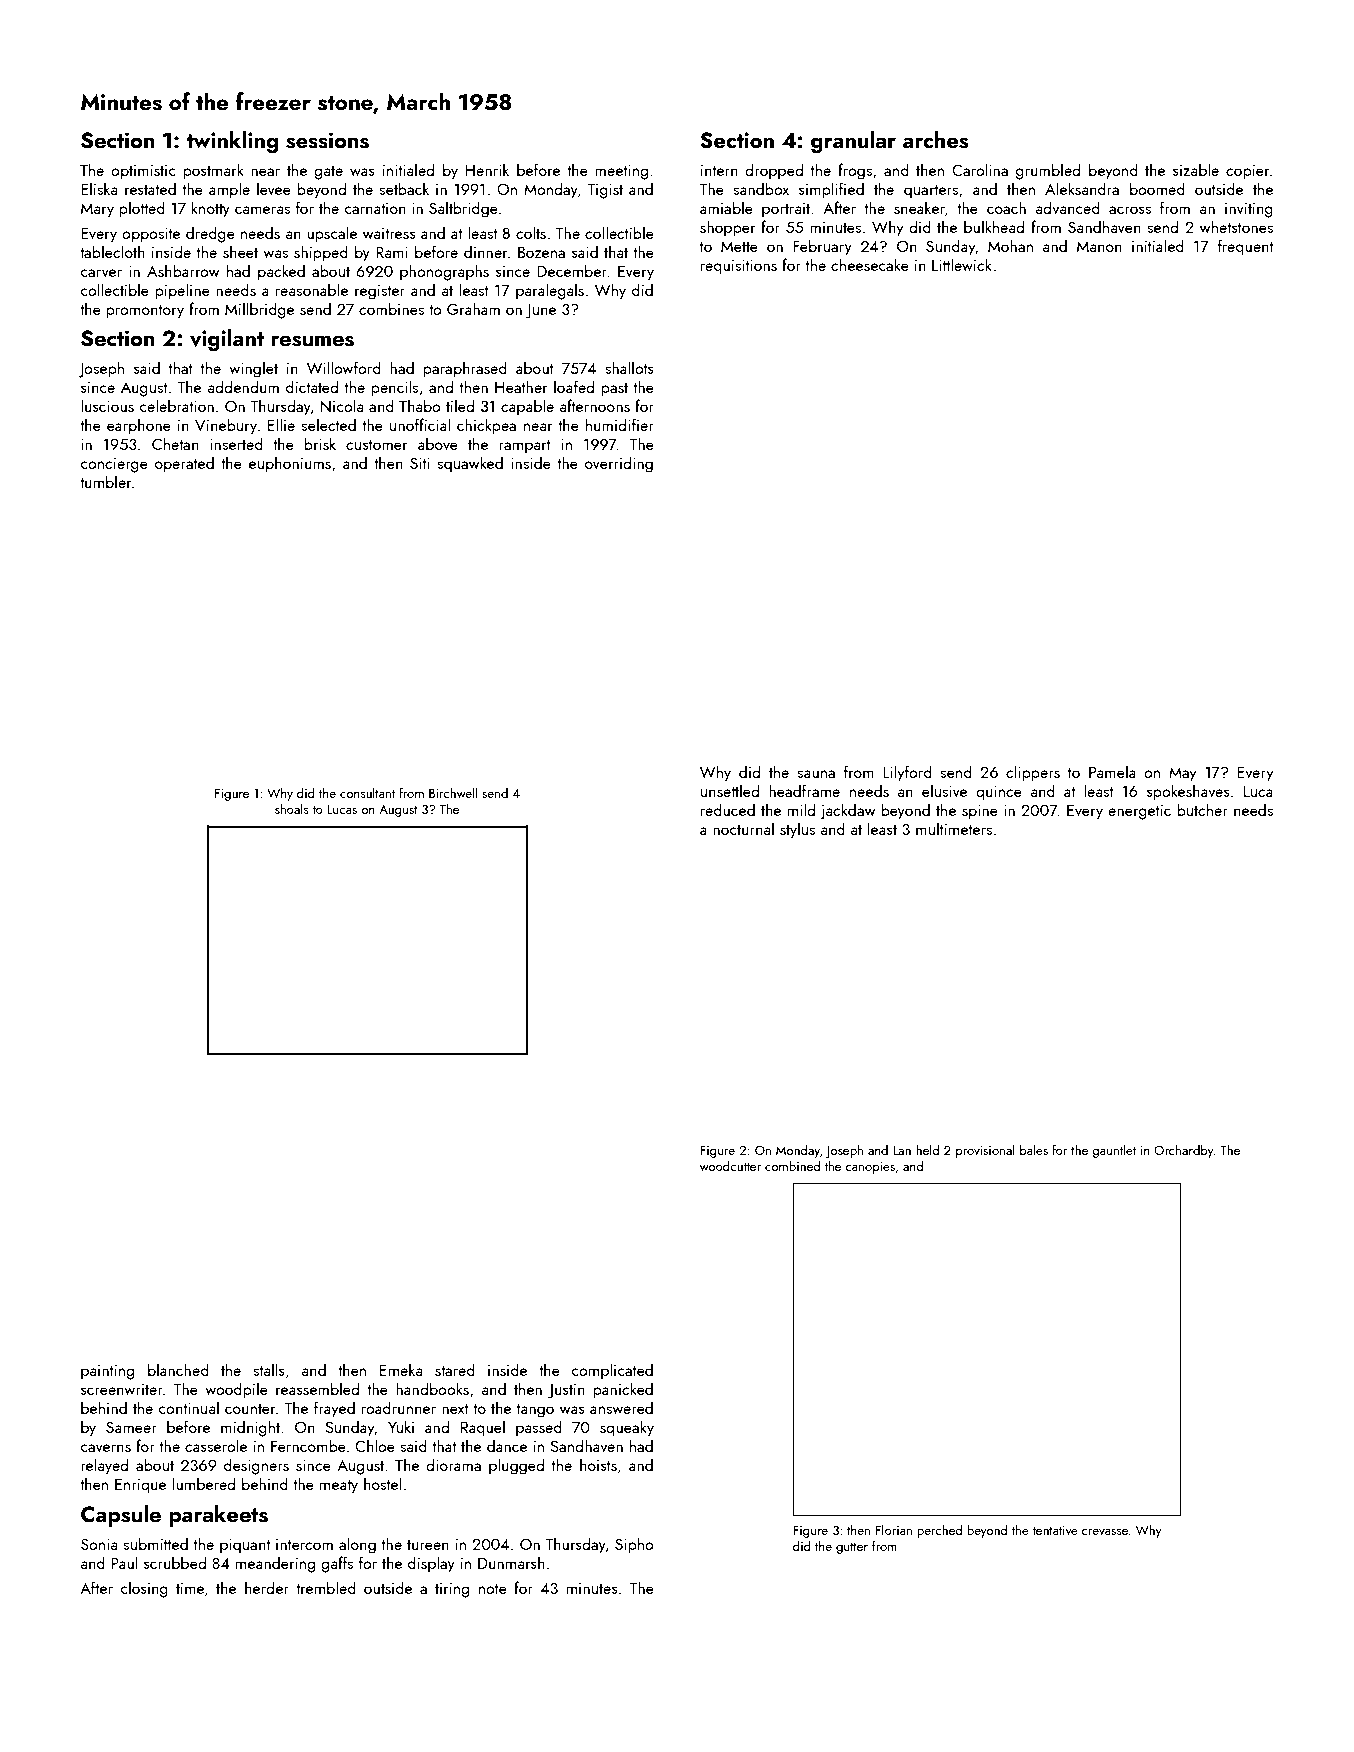 The image size is (1354, 1752). I want to click on stalls, so click(269, 1369).
